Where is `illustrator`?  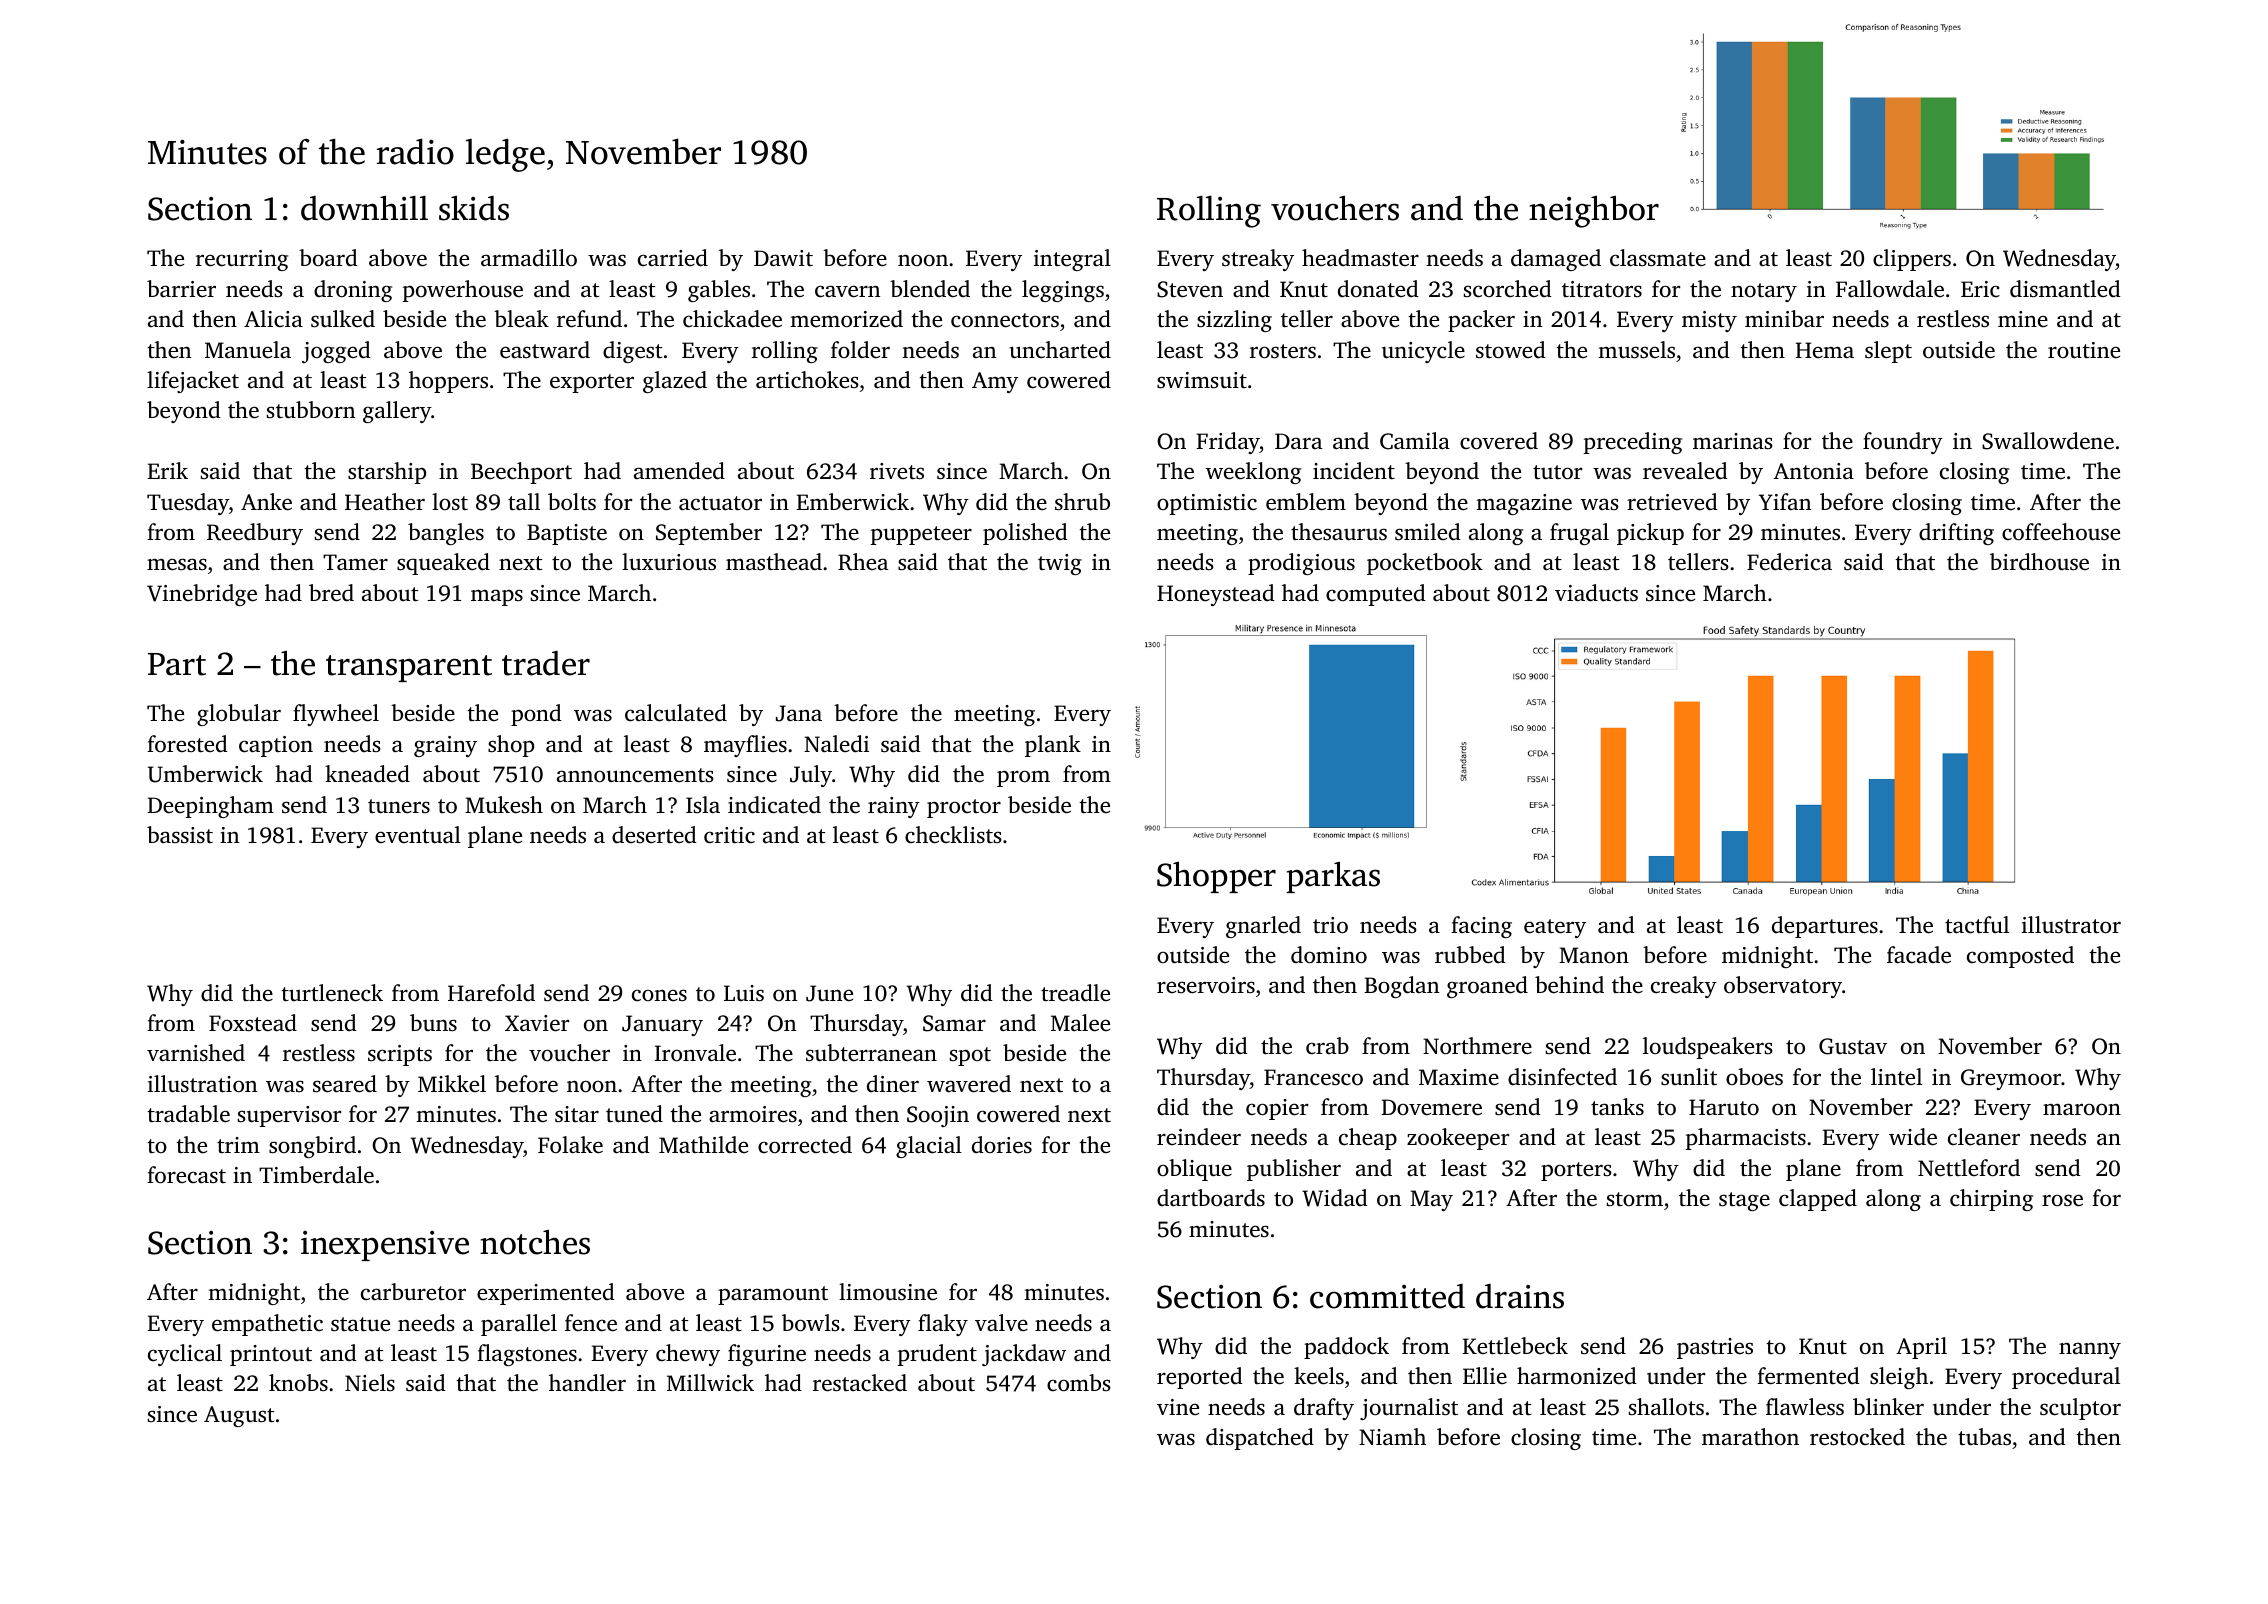
illustrator is located at coordinates (2071, 925).
